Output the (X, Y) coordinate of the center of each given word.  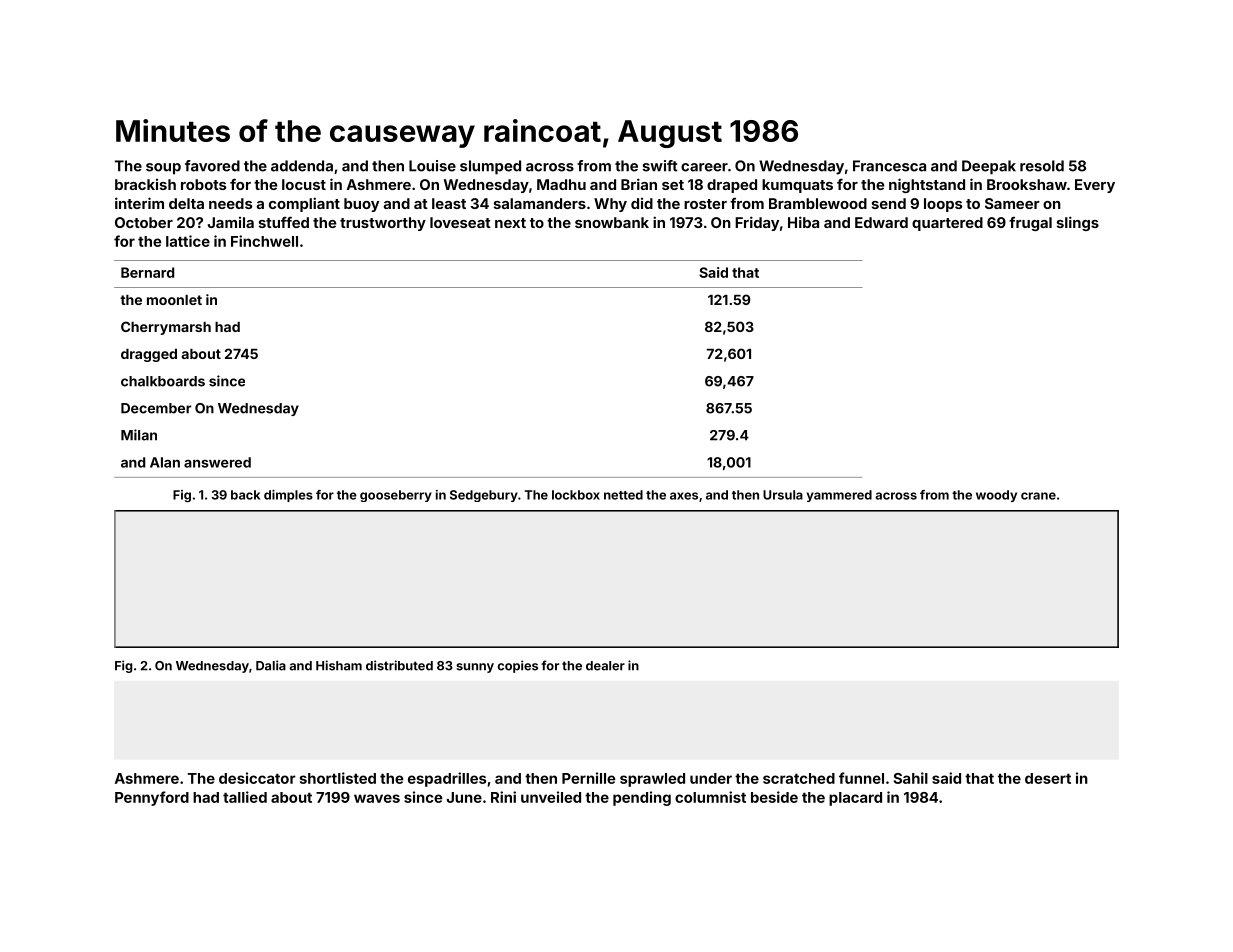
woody (996, 496)
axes (684, 496)
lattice (188, 241)
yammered (839, 496)
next (510, 223)
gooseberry (396, 496)
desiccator (257, 778)
